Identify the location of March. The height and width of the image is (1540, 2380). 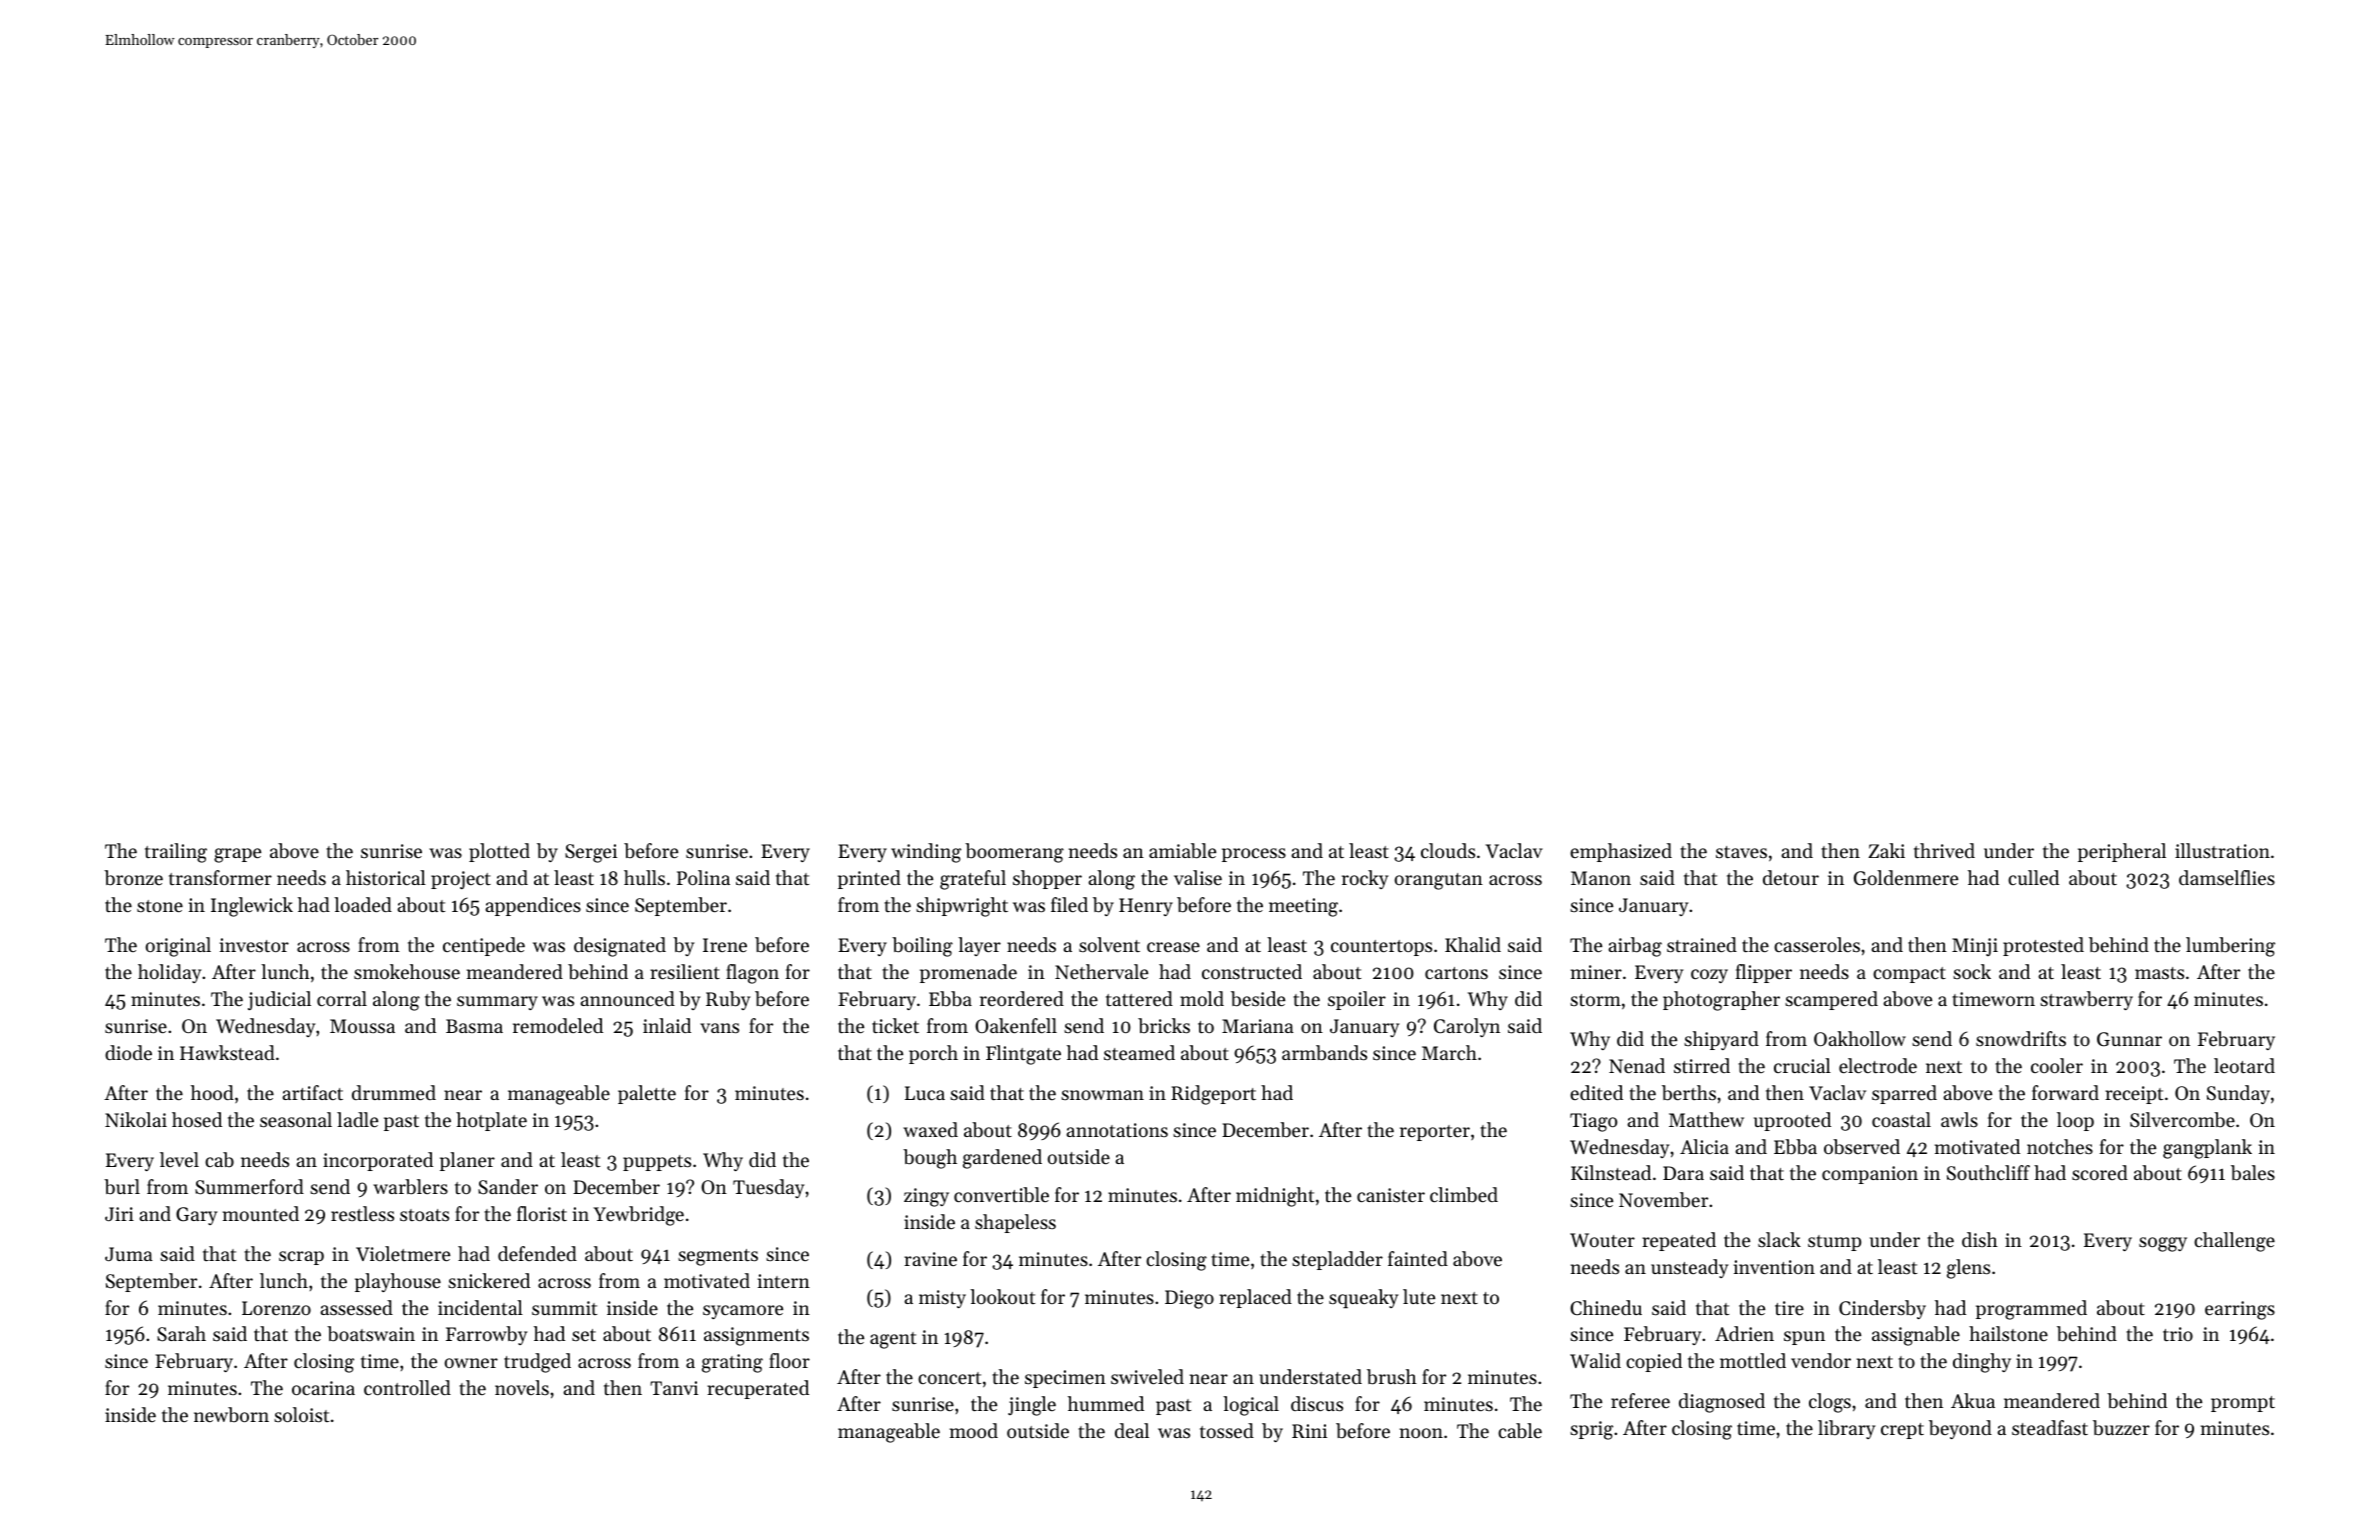
(1449, 1052).
